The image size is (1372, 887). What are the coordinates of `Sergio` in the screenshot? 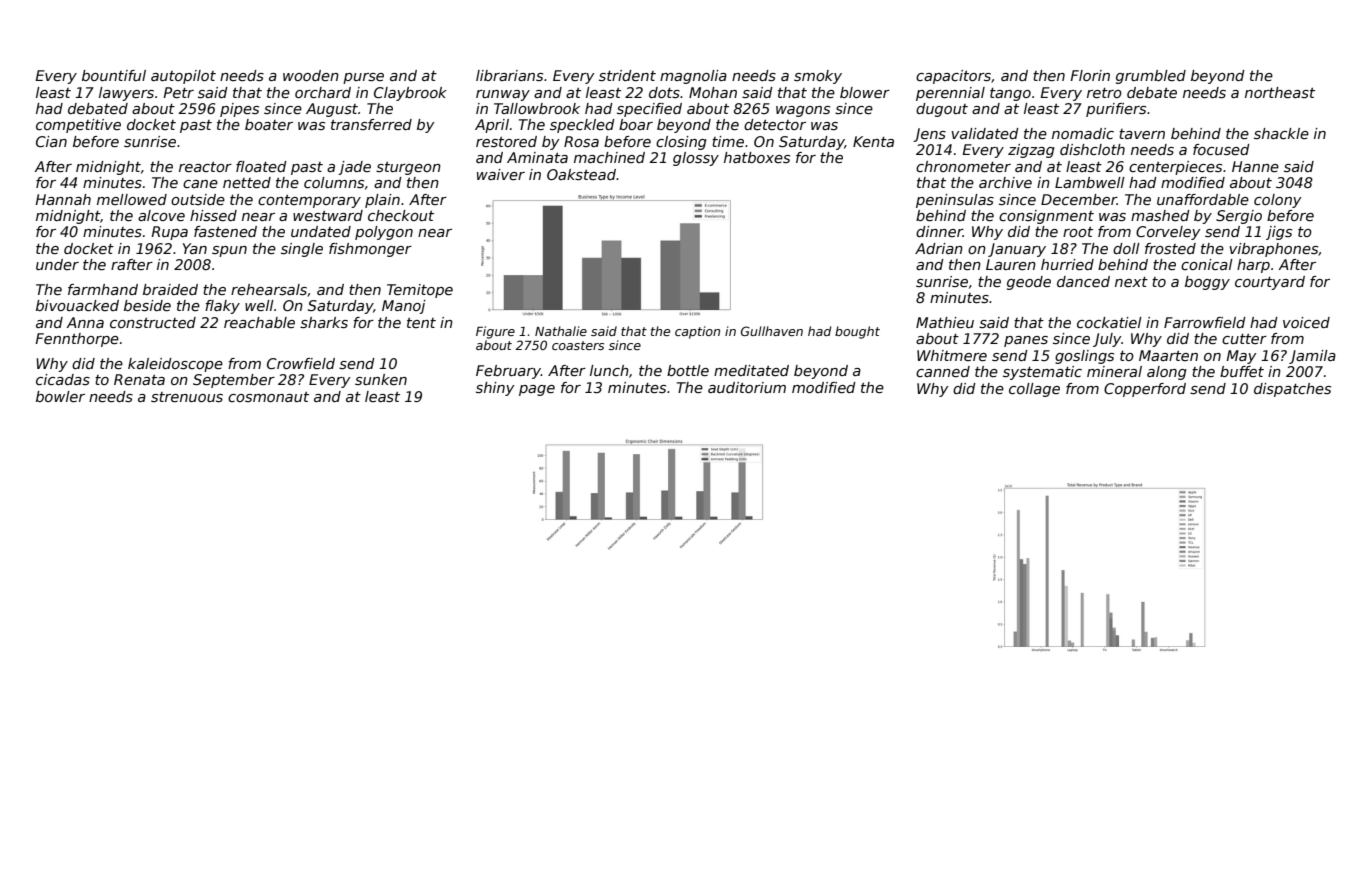 It's located at (1239, 217).
